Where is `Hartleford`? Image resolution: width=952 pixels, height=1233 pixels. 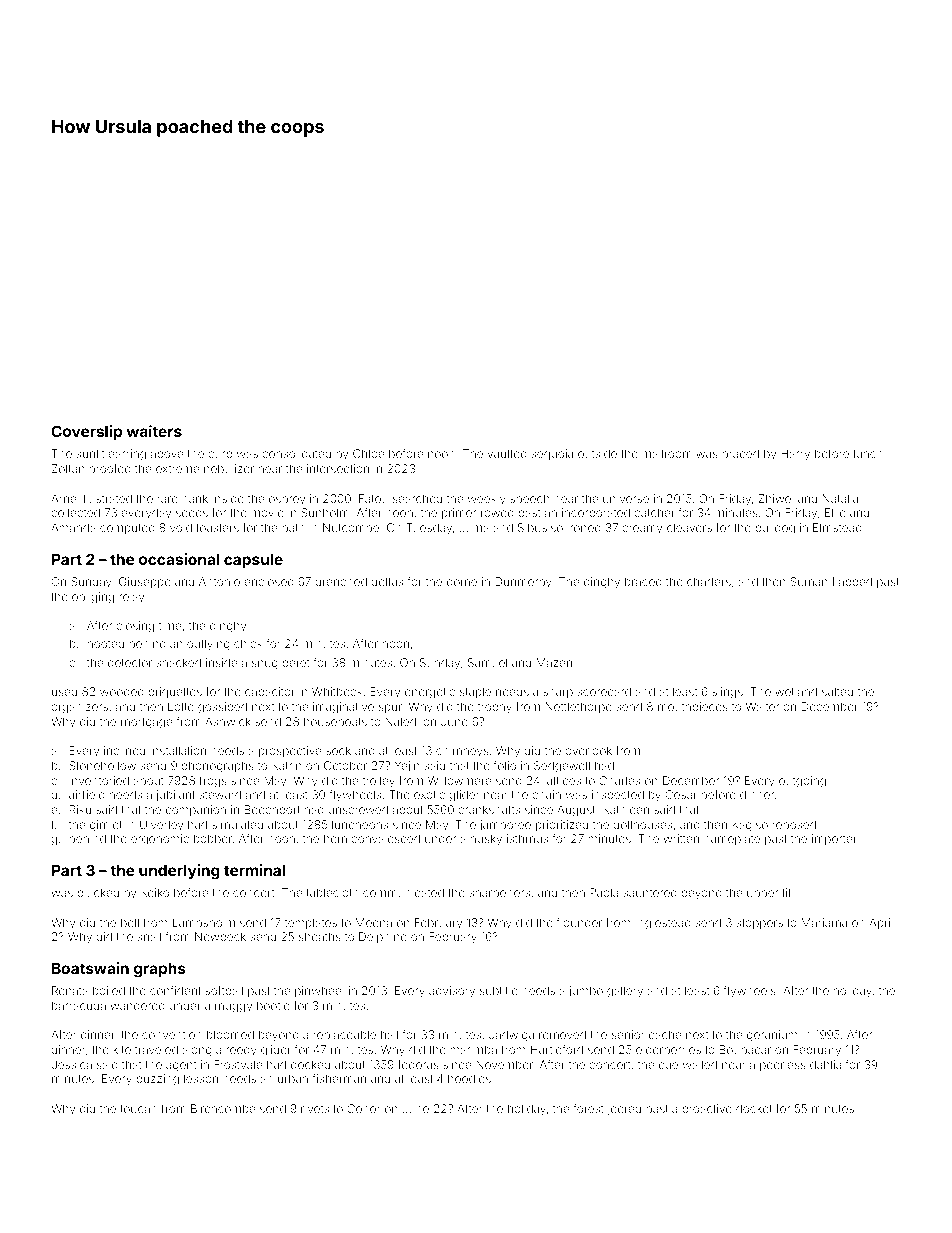 Hartleford is located at coordinates (557, 1049).
